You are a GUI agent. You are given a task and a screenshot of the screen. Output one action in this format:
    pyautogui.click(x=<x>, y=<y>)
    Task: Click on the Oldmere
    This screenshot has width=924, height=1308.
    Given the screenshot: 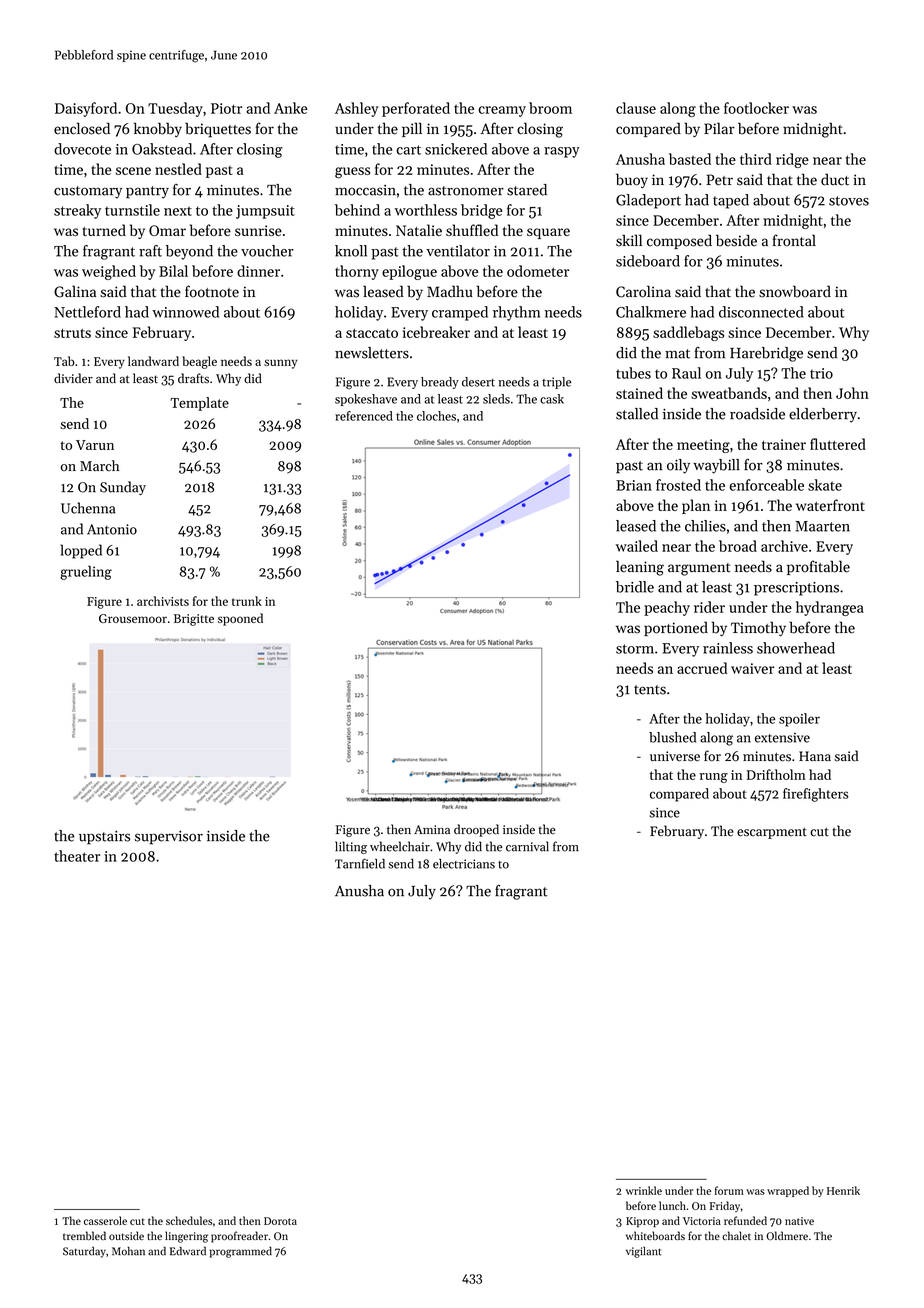 What is the action you would take?
    pyautogui.click(x=787, y=1235)
